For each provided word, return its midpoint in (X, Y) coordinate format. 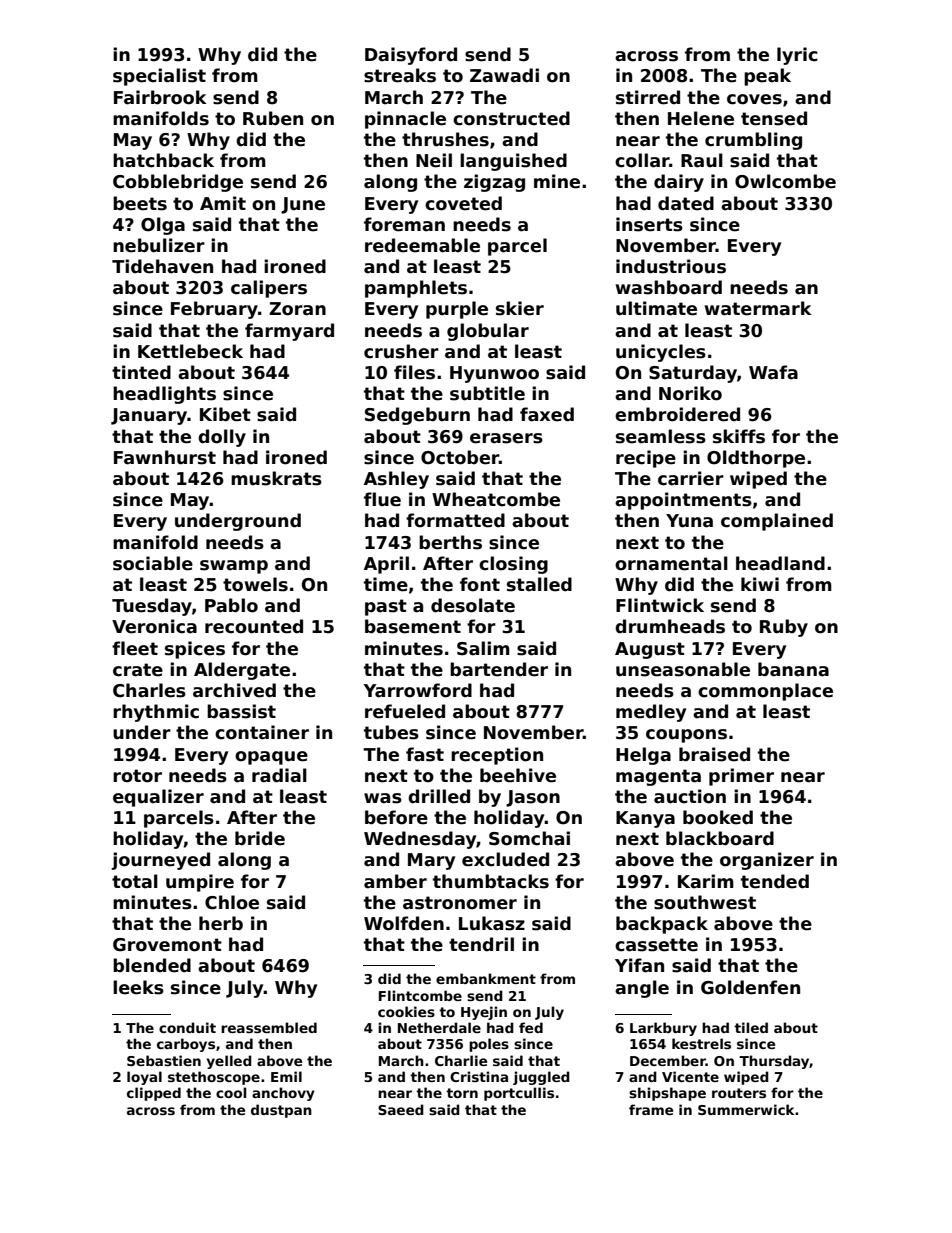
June (303, 205)
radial (279, 775)
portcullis (519, 1094)
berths (450, 542)
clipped (154, 1094)
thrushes (445, 139)
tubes (391, 732)
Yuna (689, 521)
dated (686, 203)
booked (718, 817)
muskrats (276, 478)
